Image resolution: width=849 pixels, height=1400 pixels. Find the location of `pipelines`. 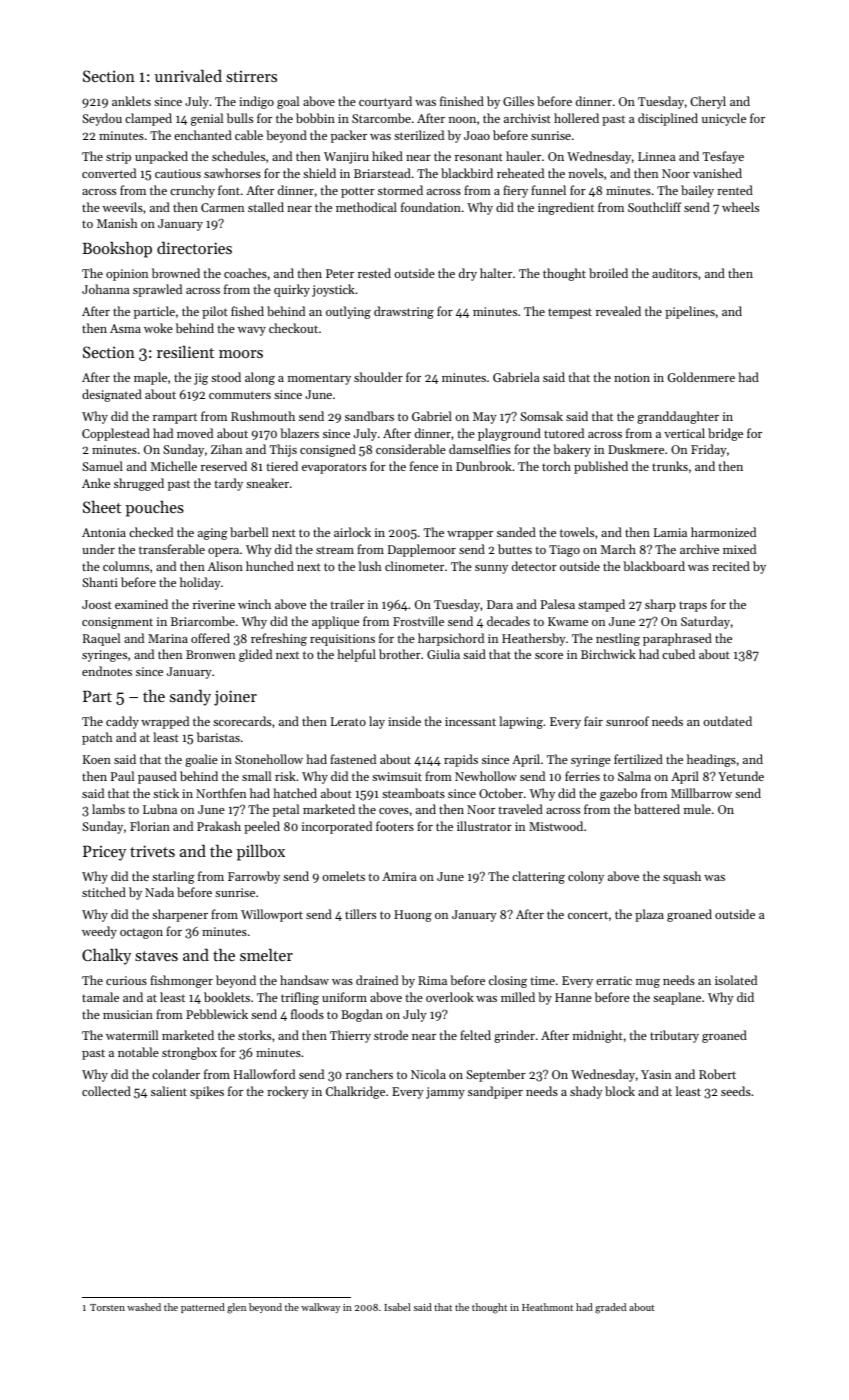

pipelines is located at coordinates (690, 312).
